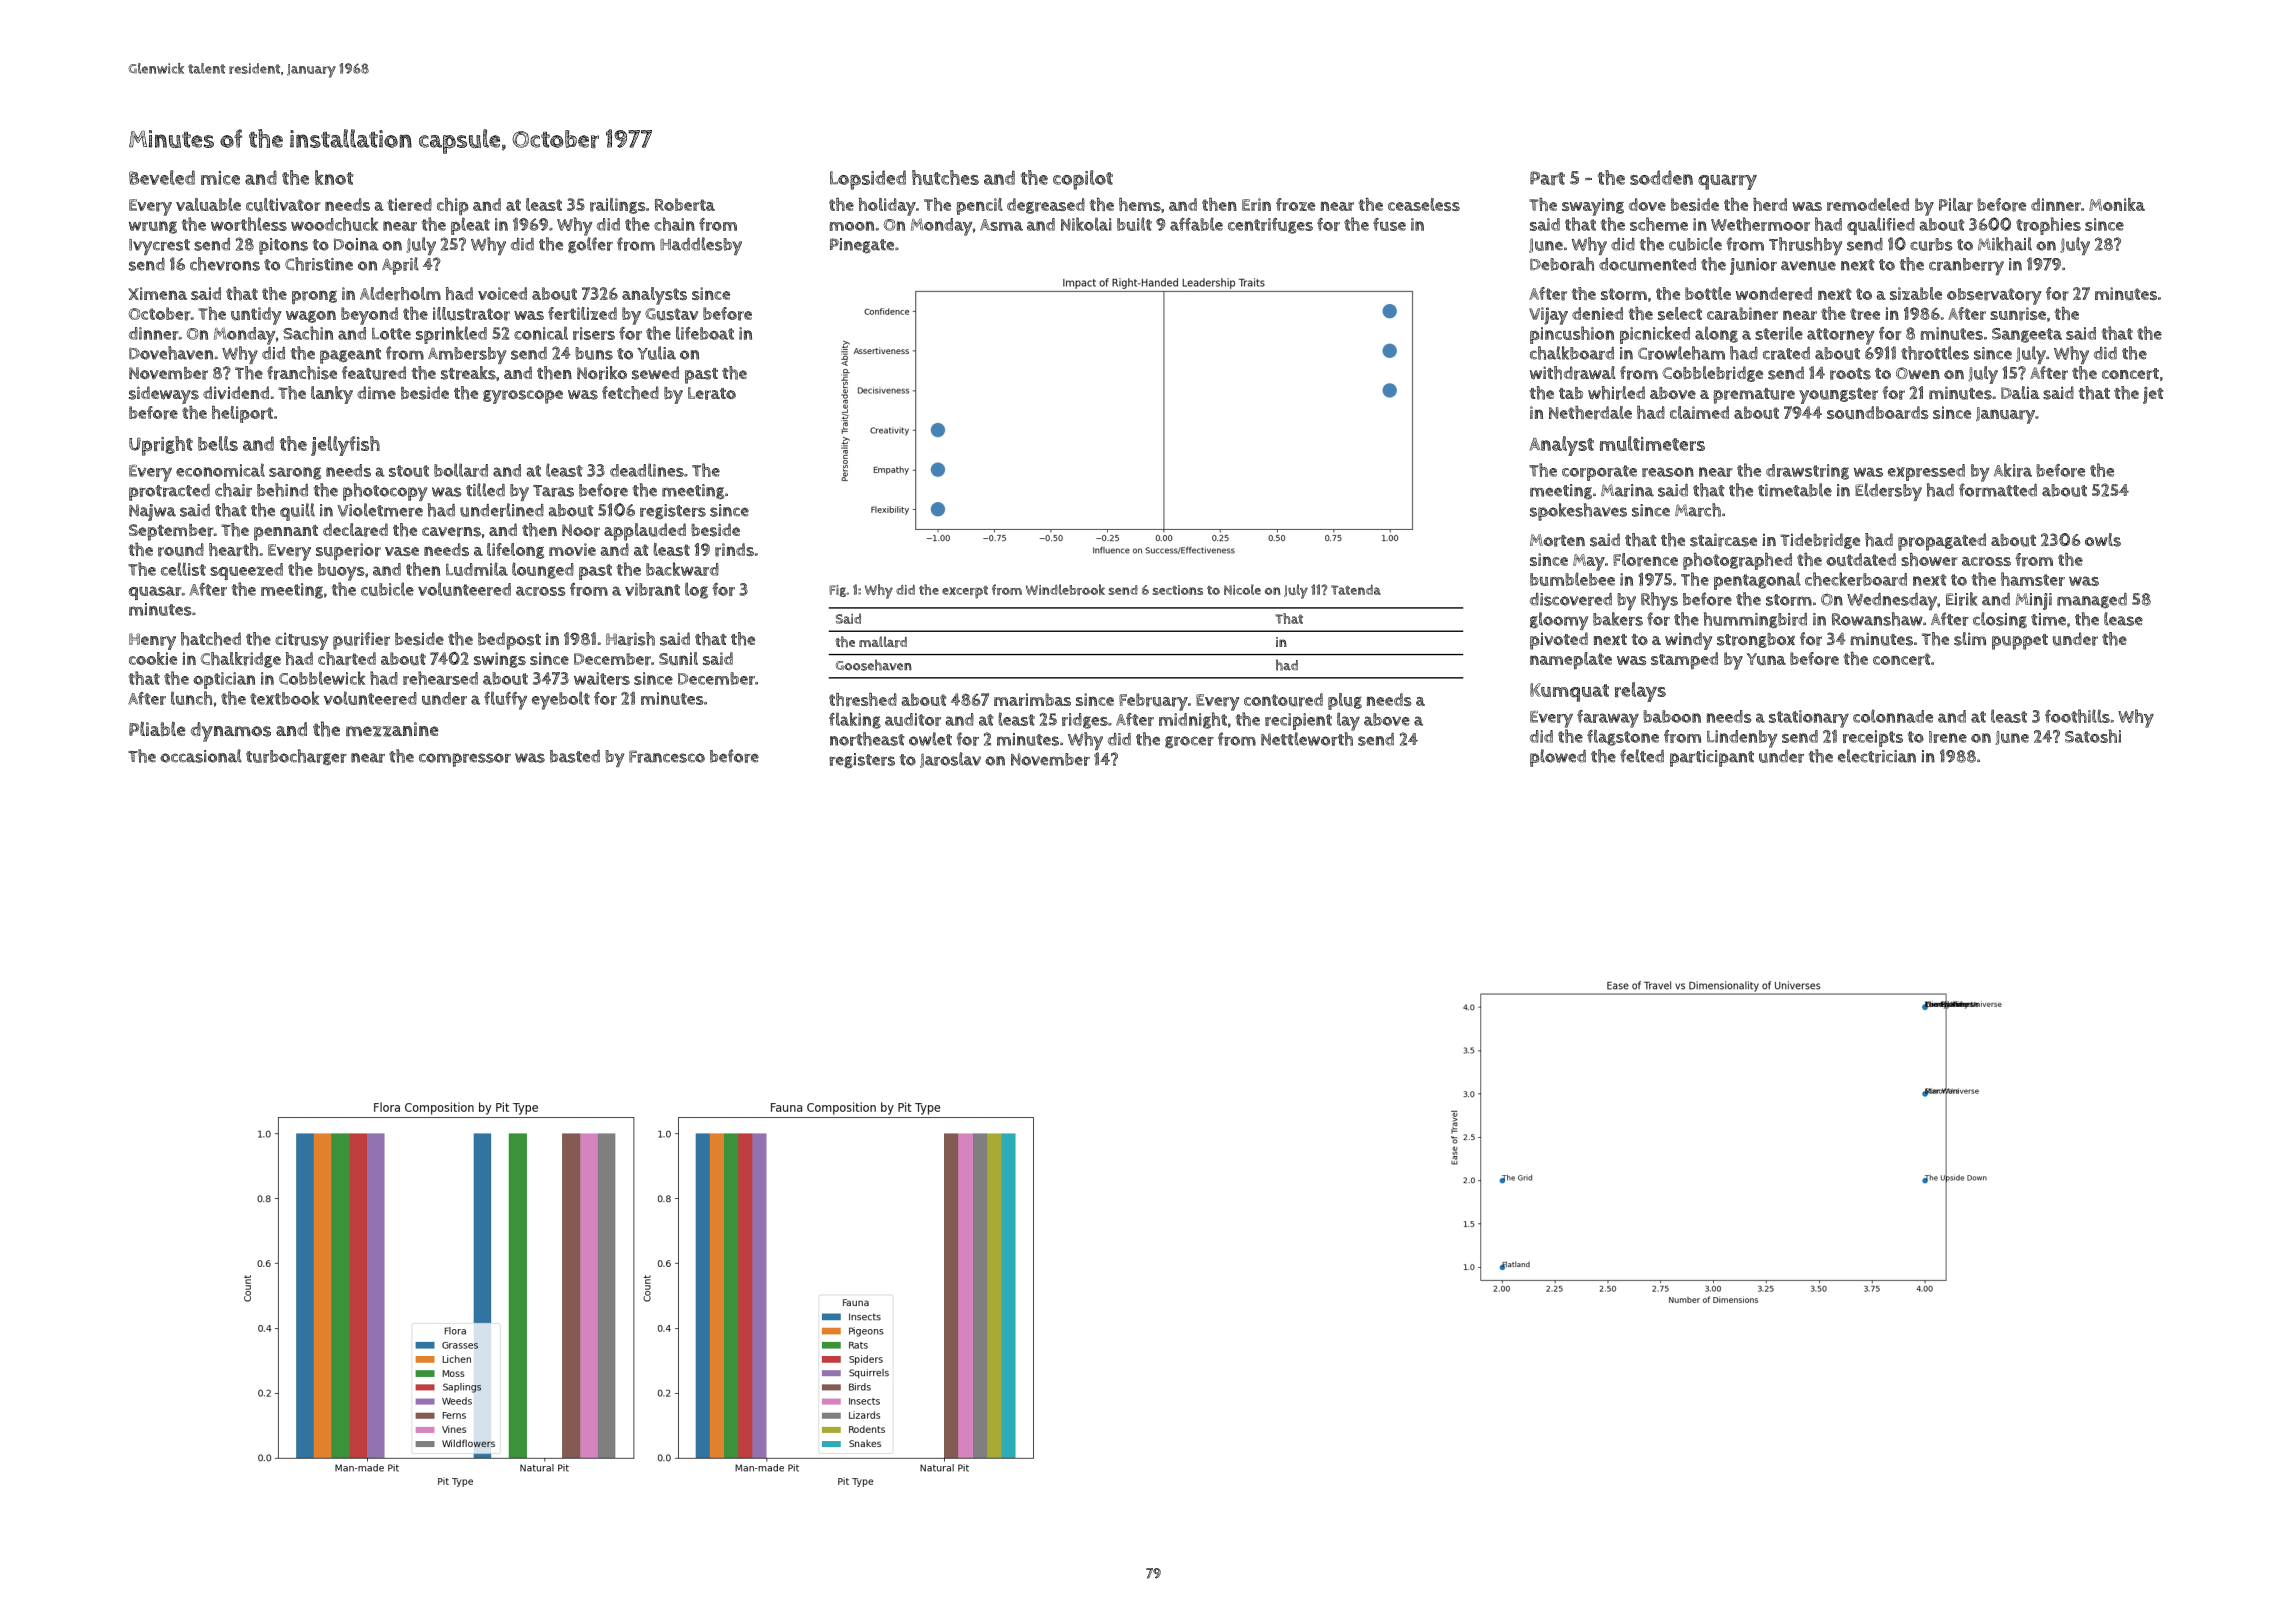 Image resolution: width=2292 pixels, height=1620 pixels. I want to click on knot, so click(334, 177).
